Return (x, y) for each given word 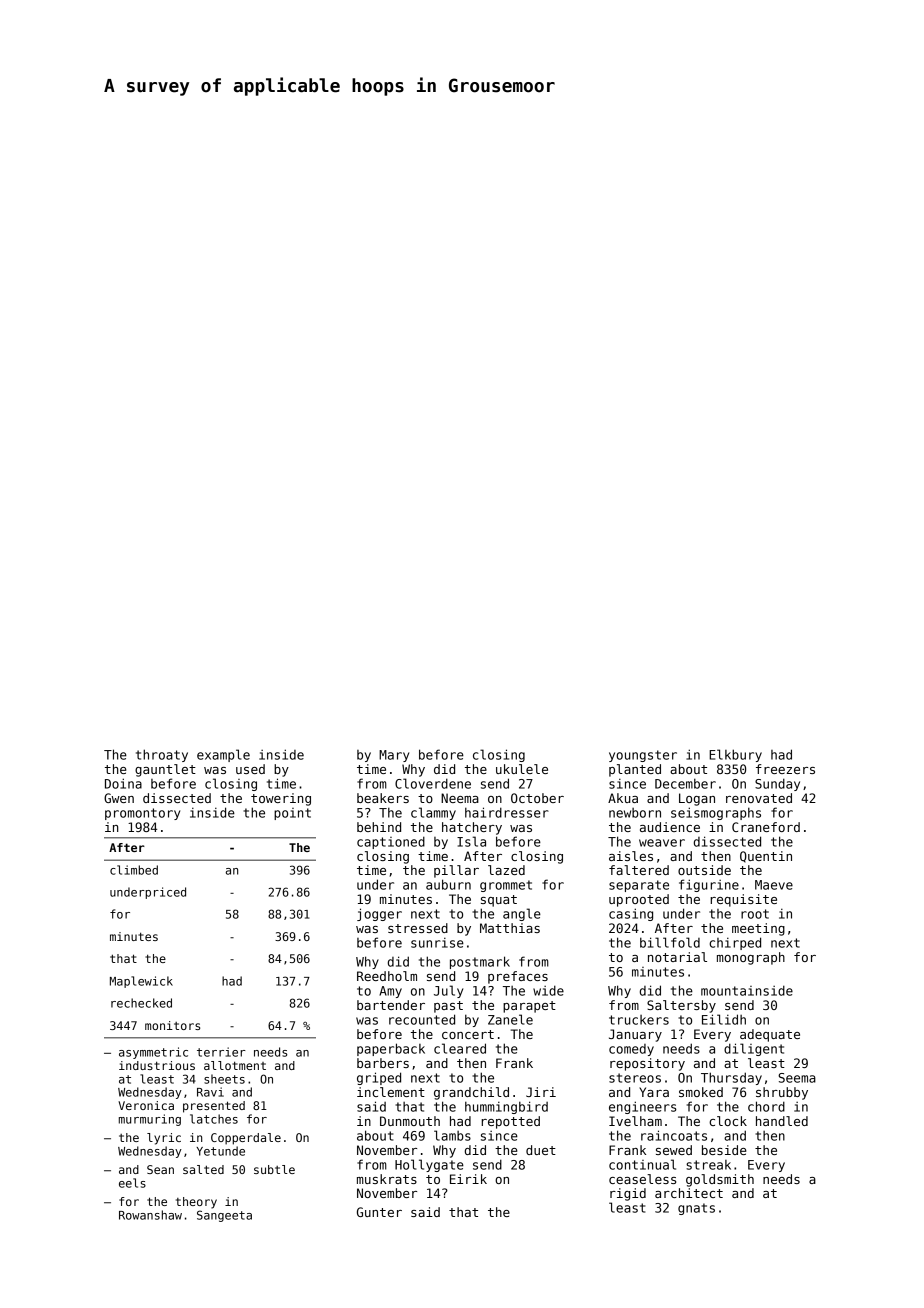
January (635, 1035)
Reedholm (387, 976)
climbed (134, 870)
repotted (510, 1122)
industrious (157, 1065)
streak (708, 1165)
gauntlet (165, 770)
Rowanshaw (150, 1215)
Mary (394, 756)
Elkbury (735, 755)
